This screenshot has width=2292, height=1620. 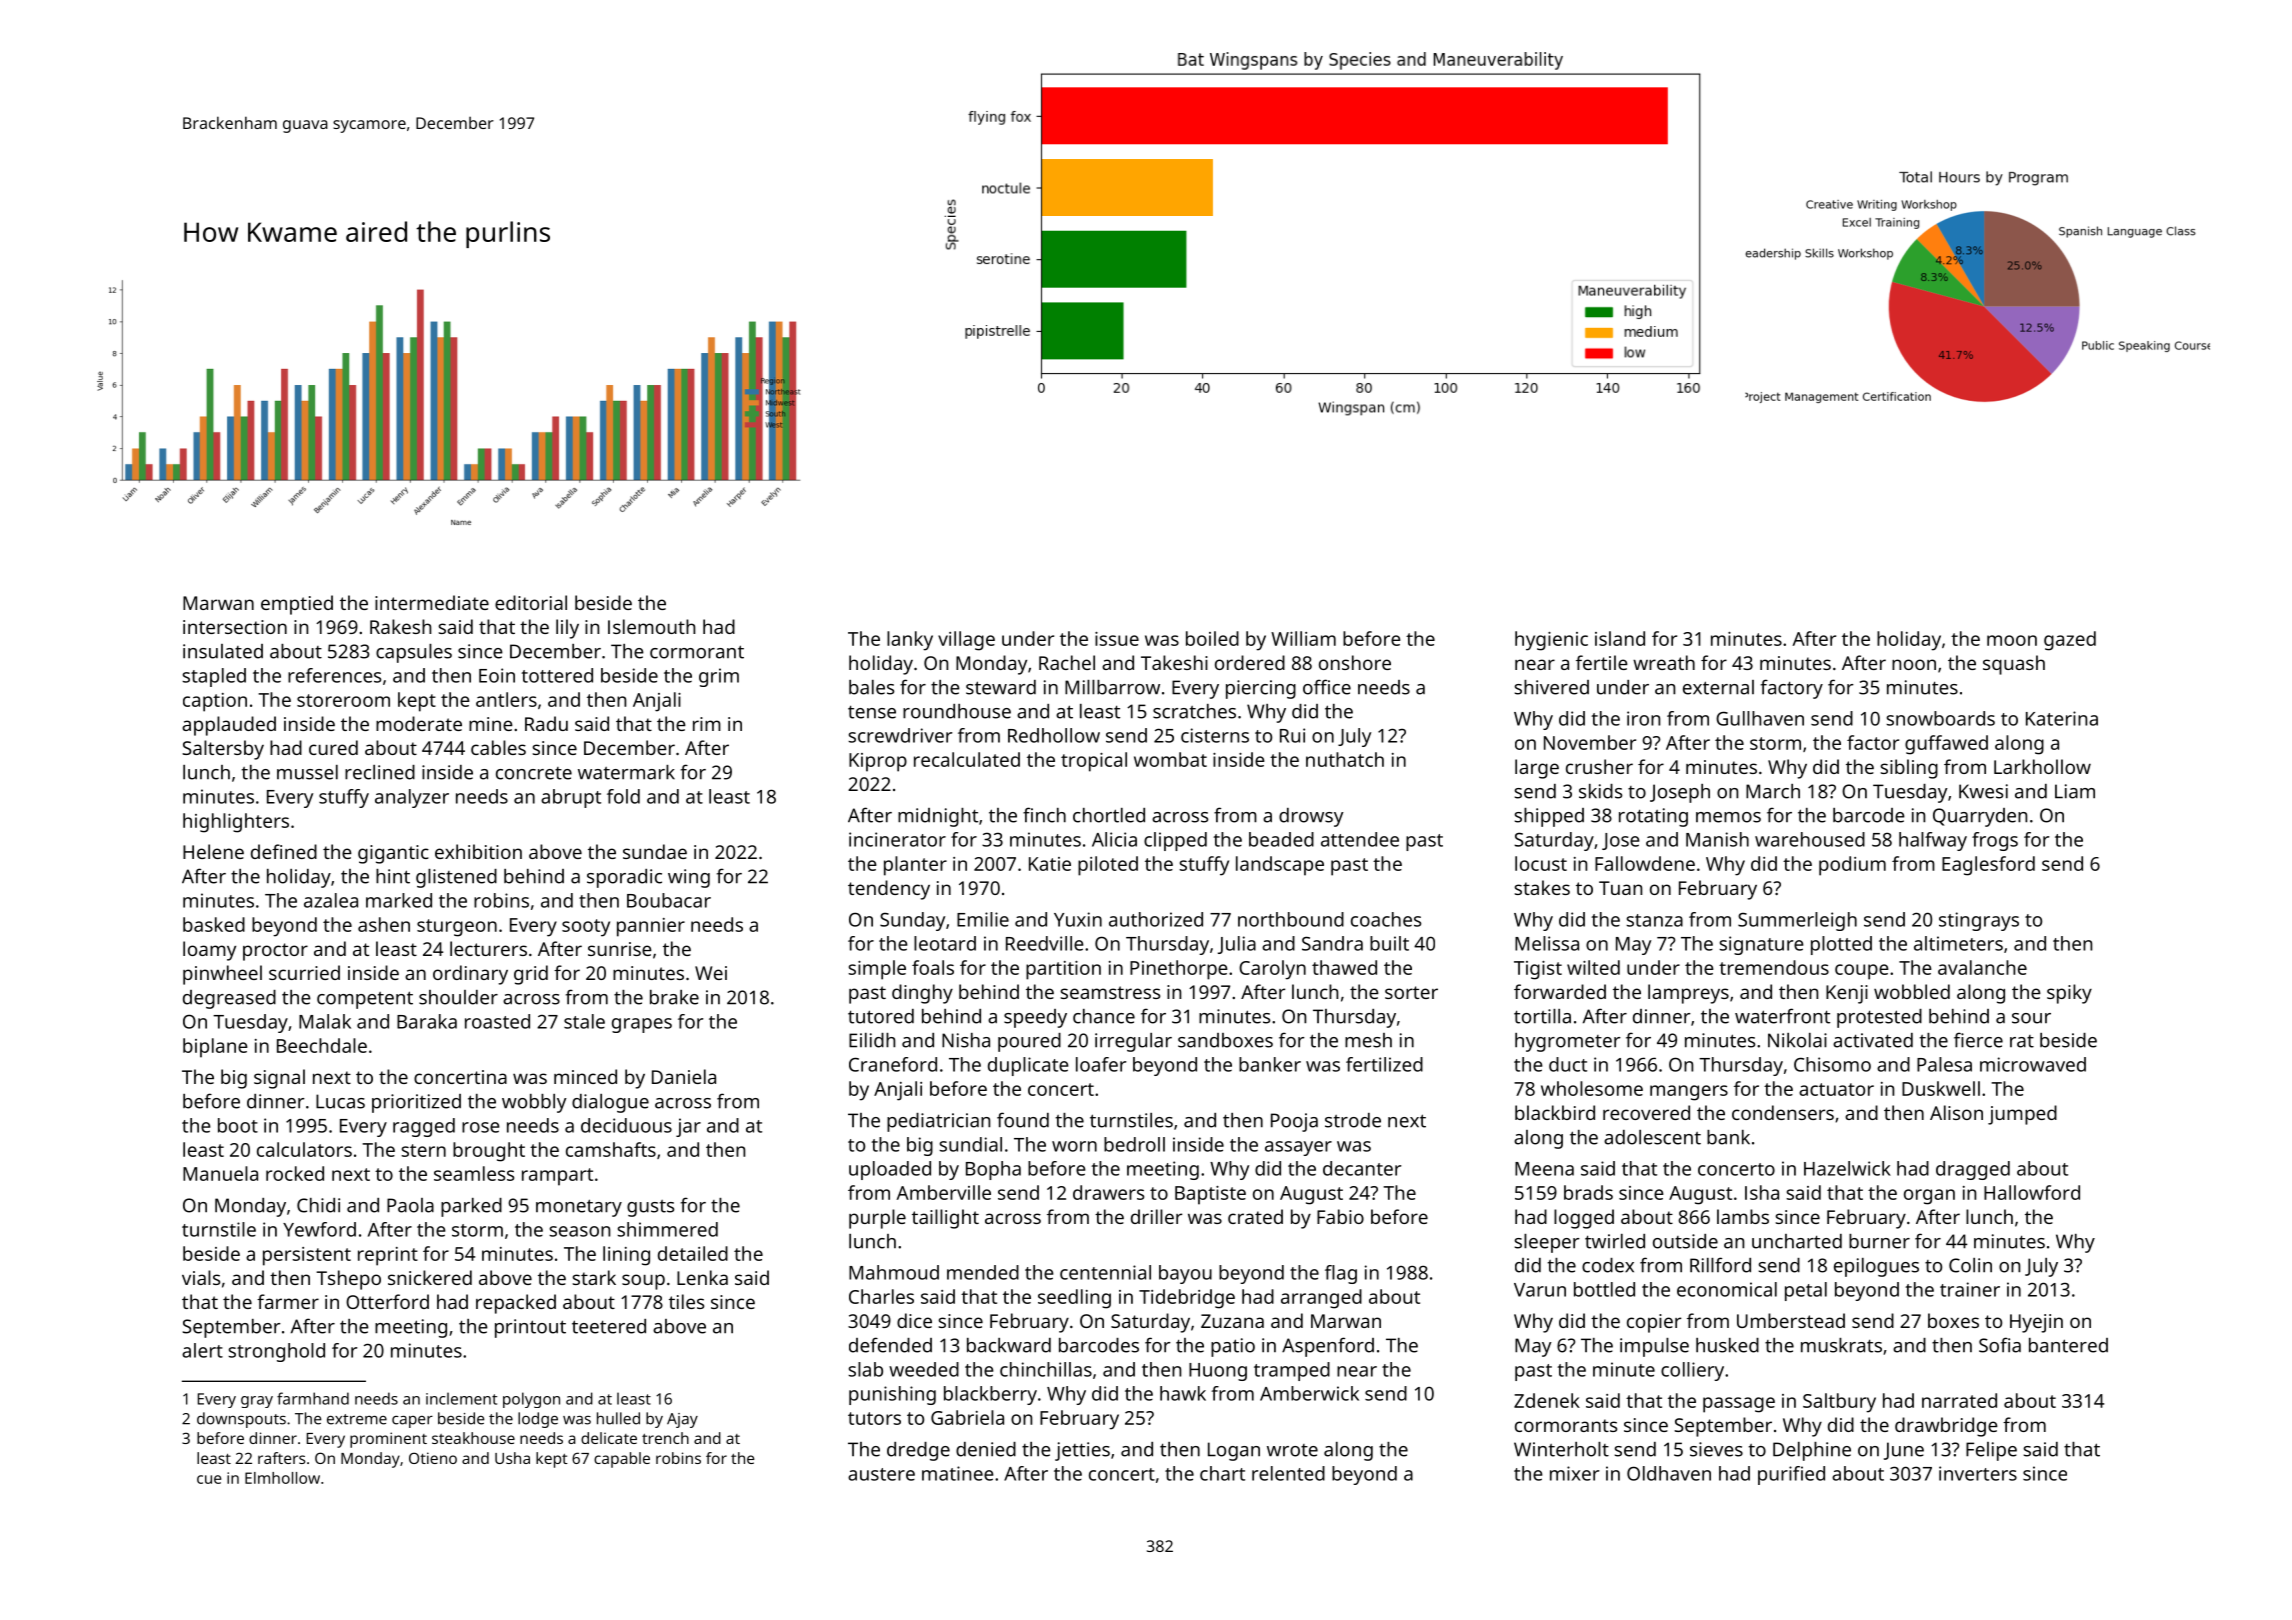 What do you see at coordinates (1718, 687) in the screenshot?
I see `external` at bounding box center [1718, 687].
